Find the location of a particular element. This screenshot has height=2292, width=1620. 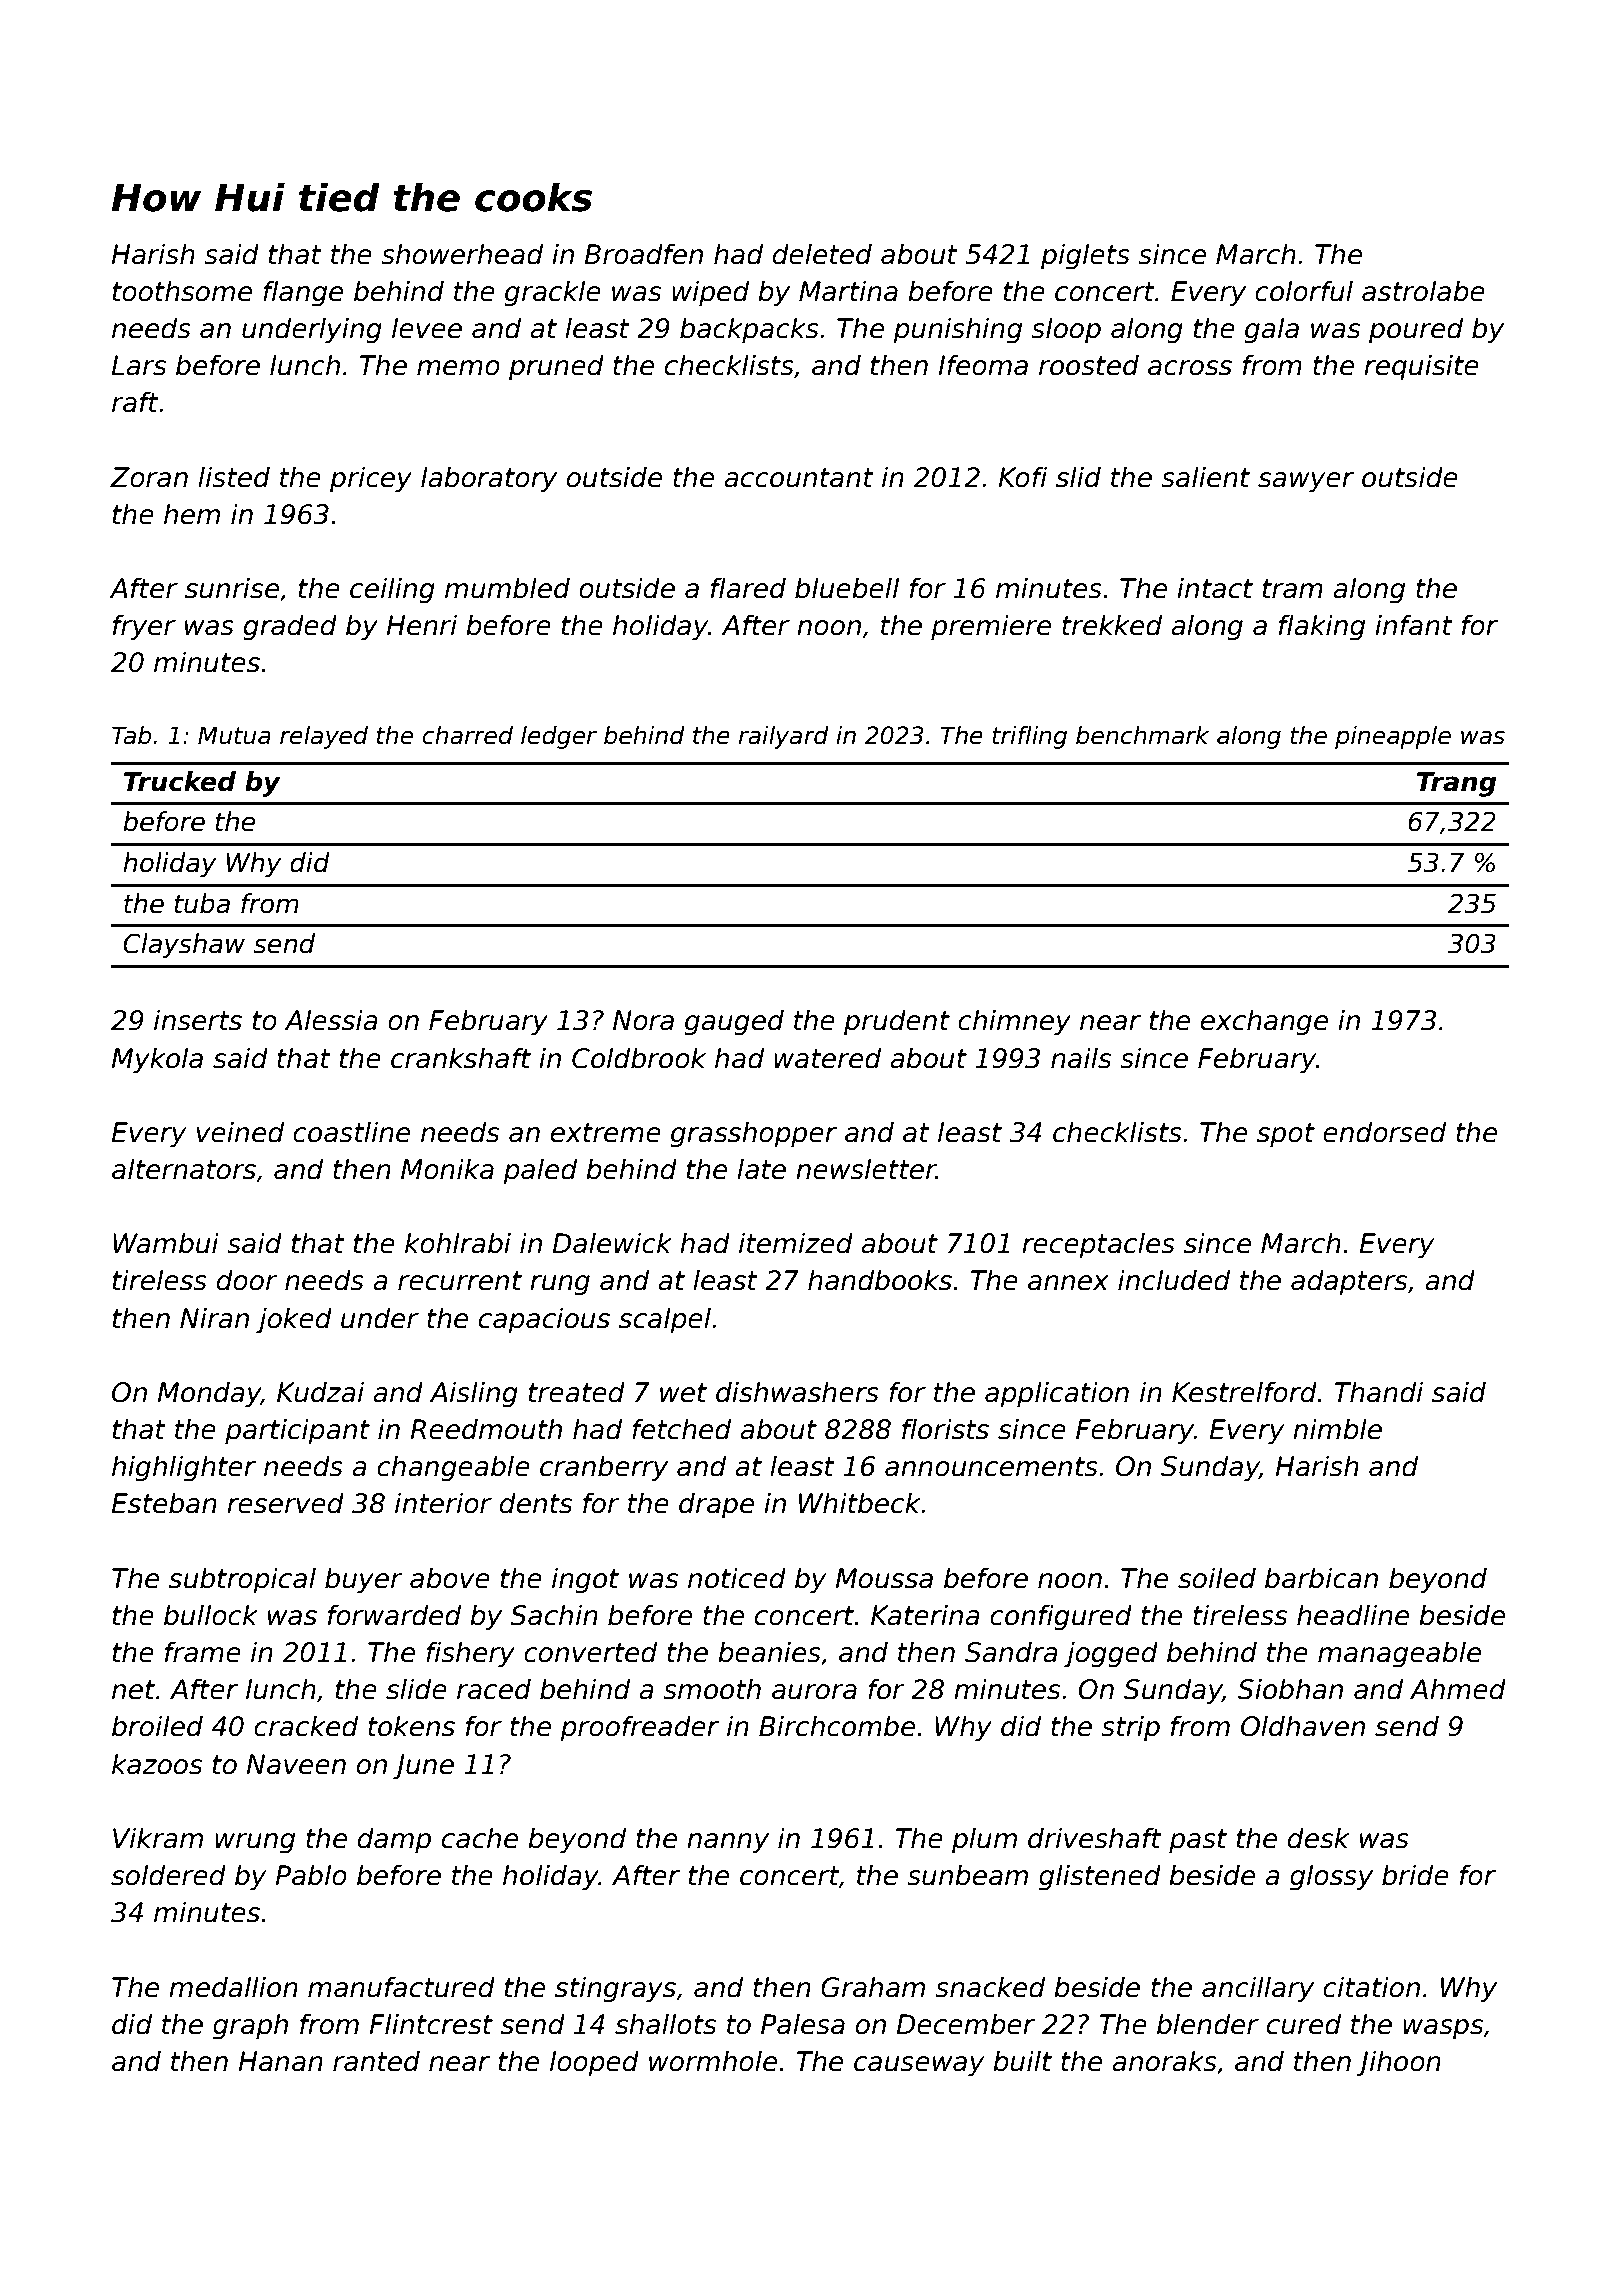

piglets is located at coordinates (1085, 256).
